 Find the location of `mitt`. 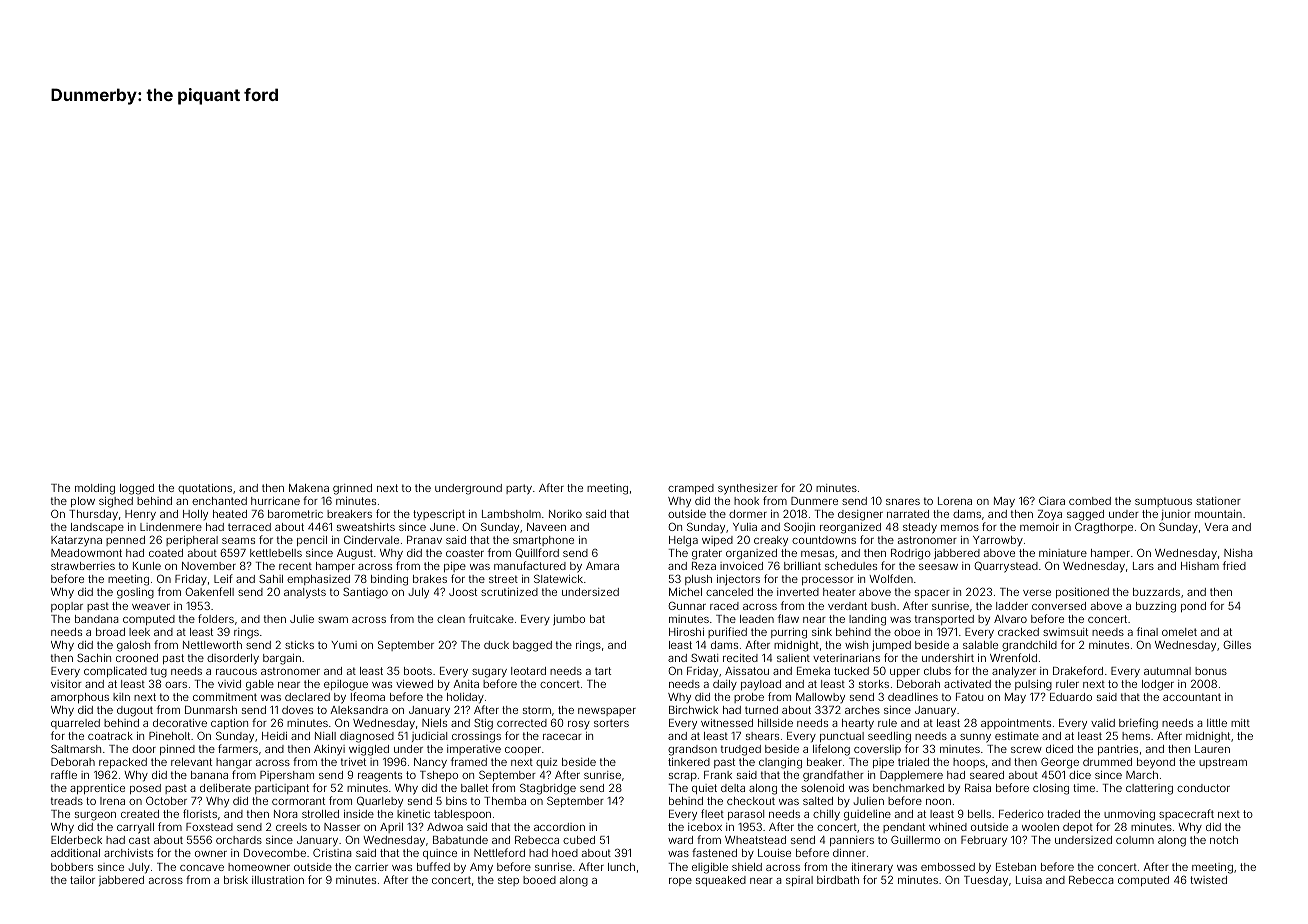

mitt is located at coordinates (1240, 723).
